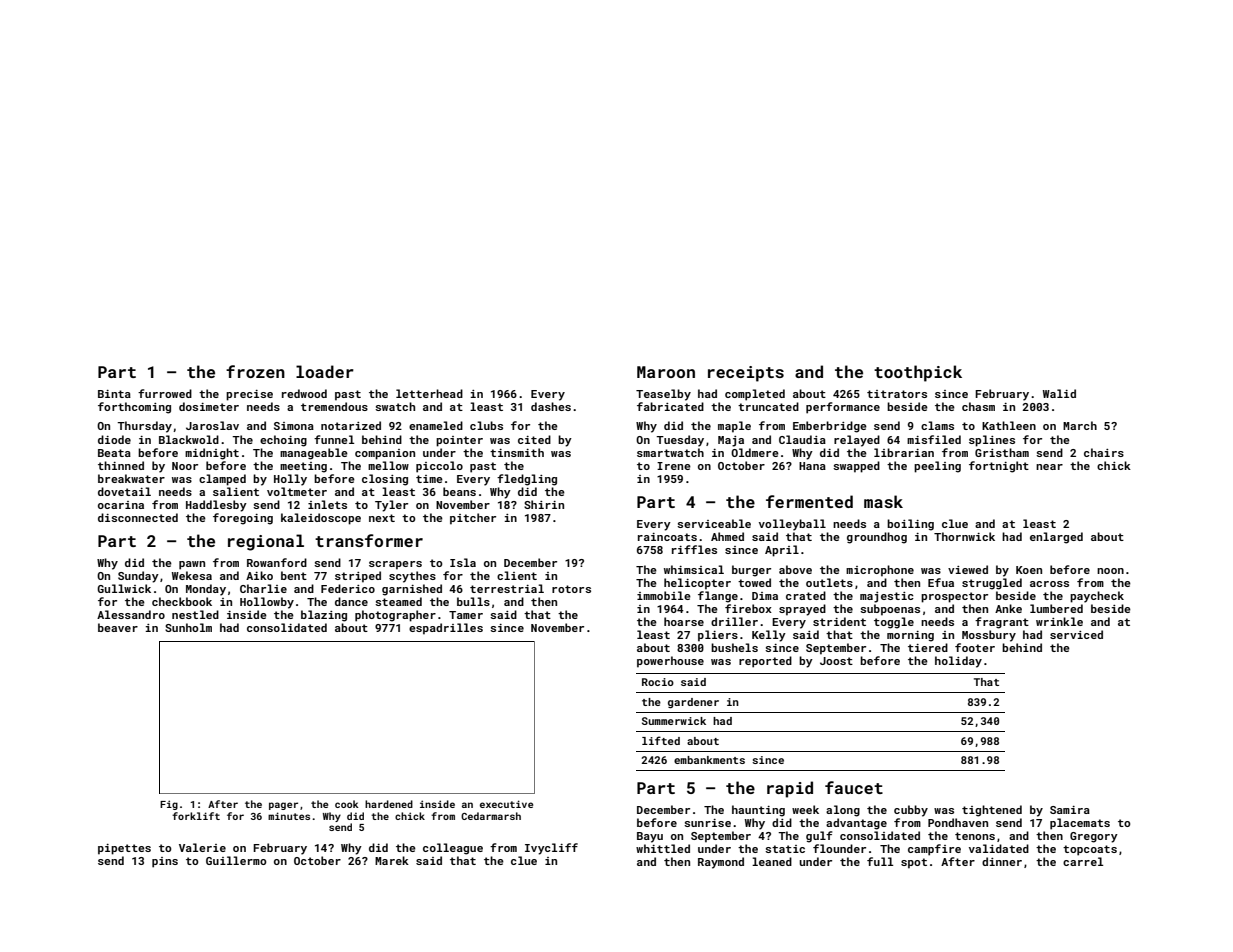 The width and height of the screenshot is (1233, 952). I want to click on toothpick, so click(918, 373).
